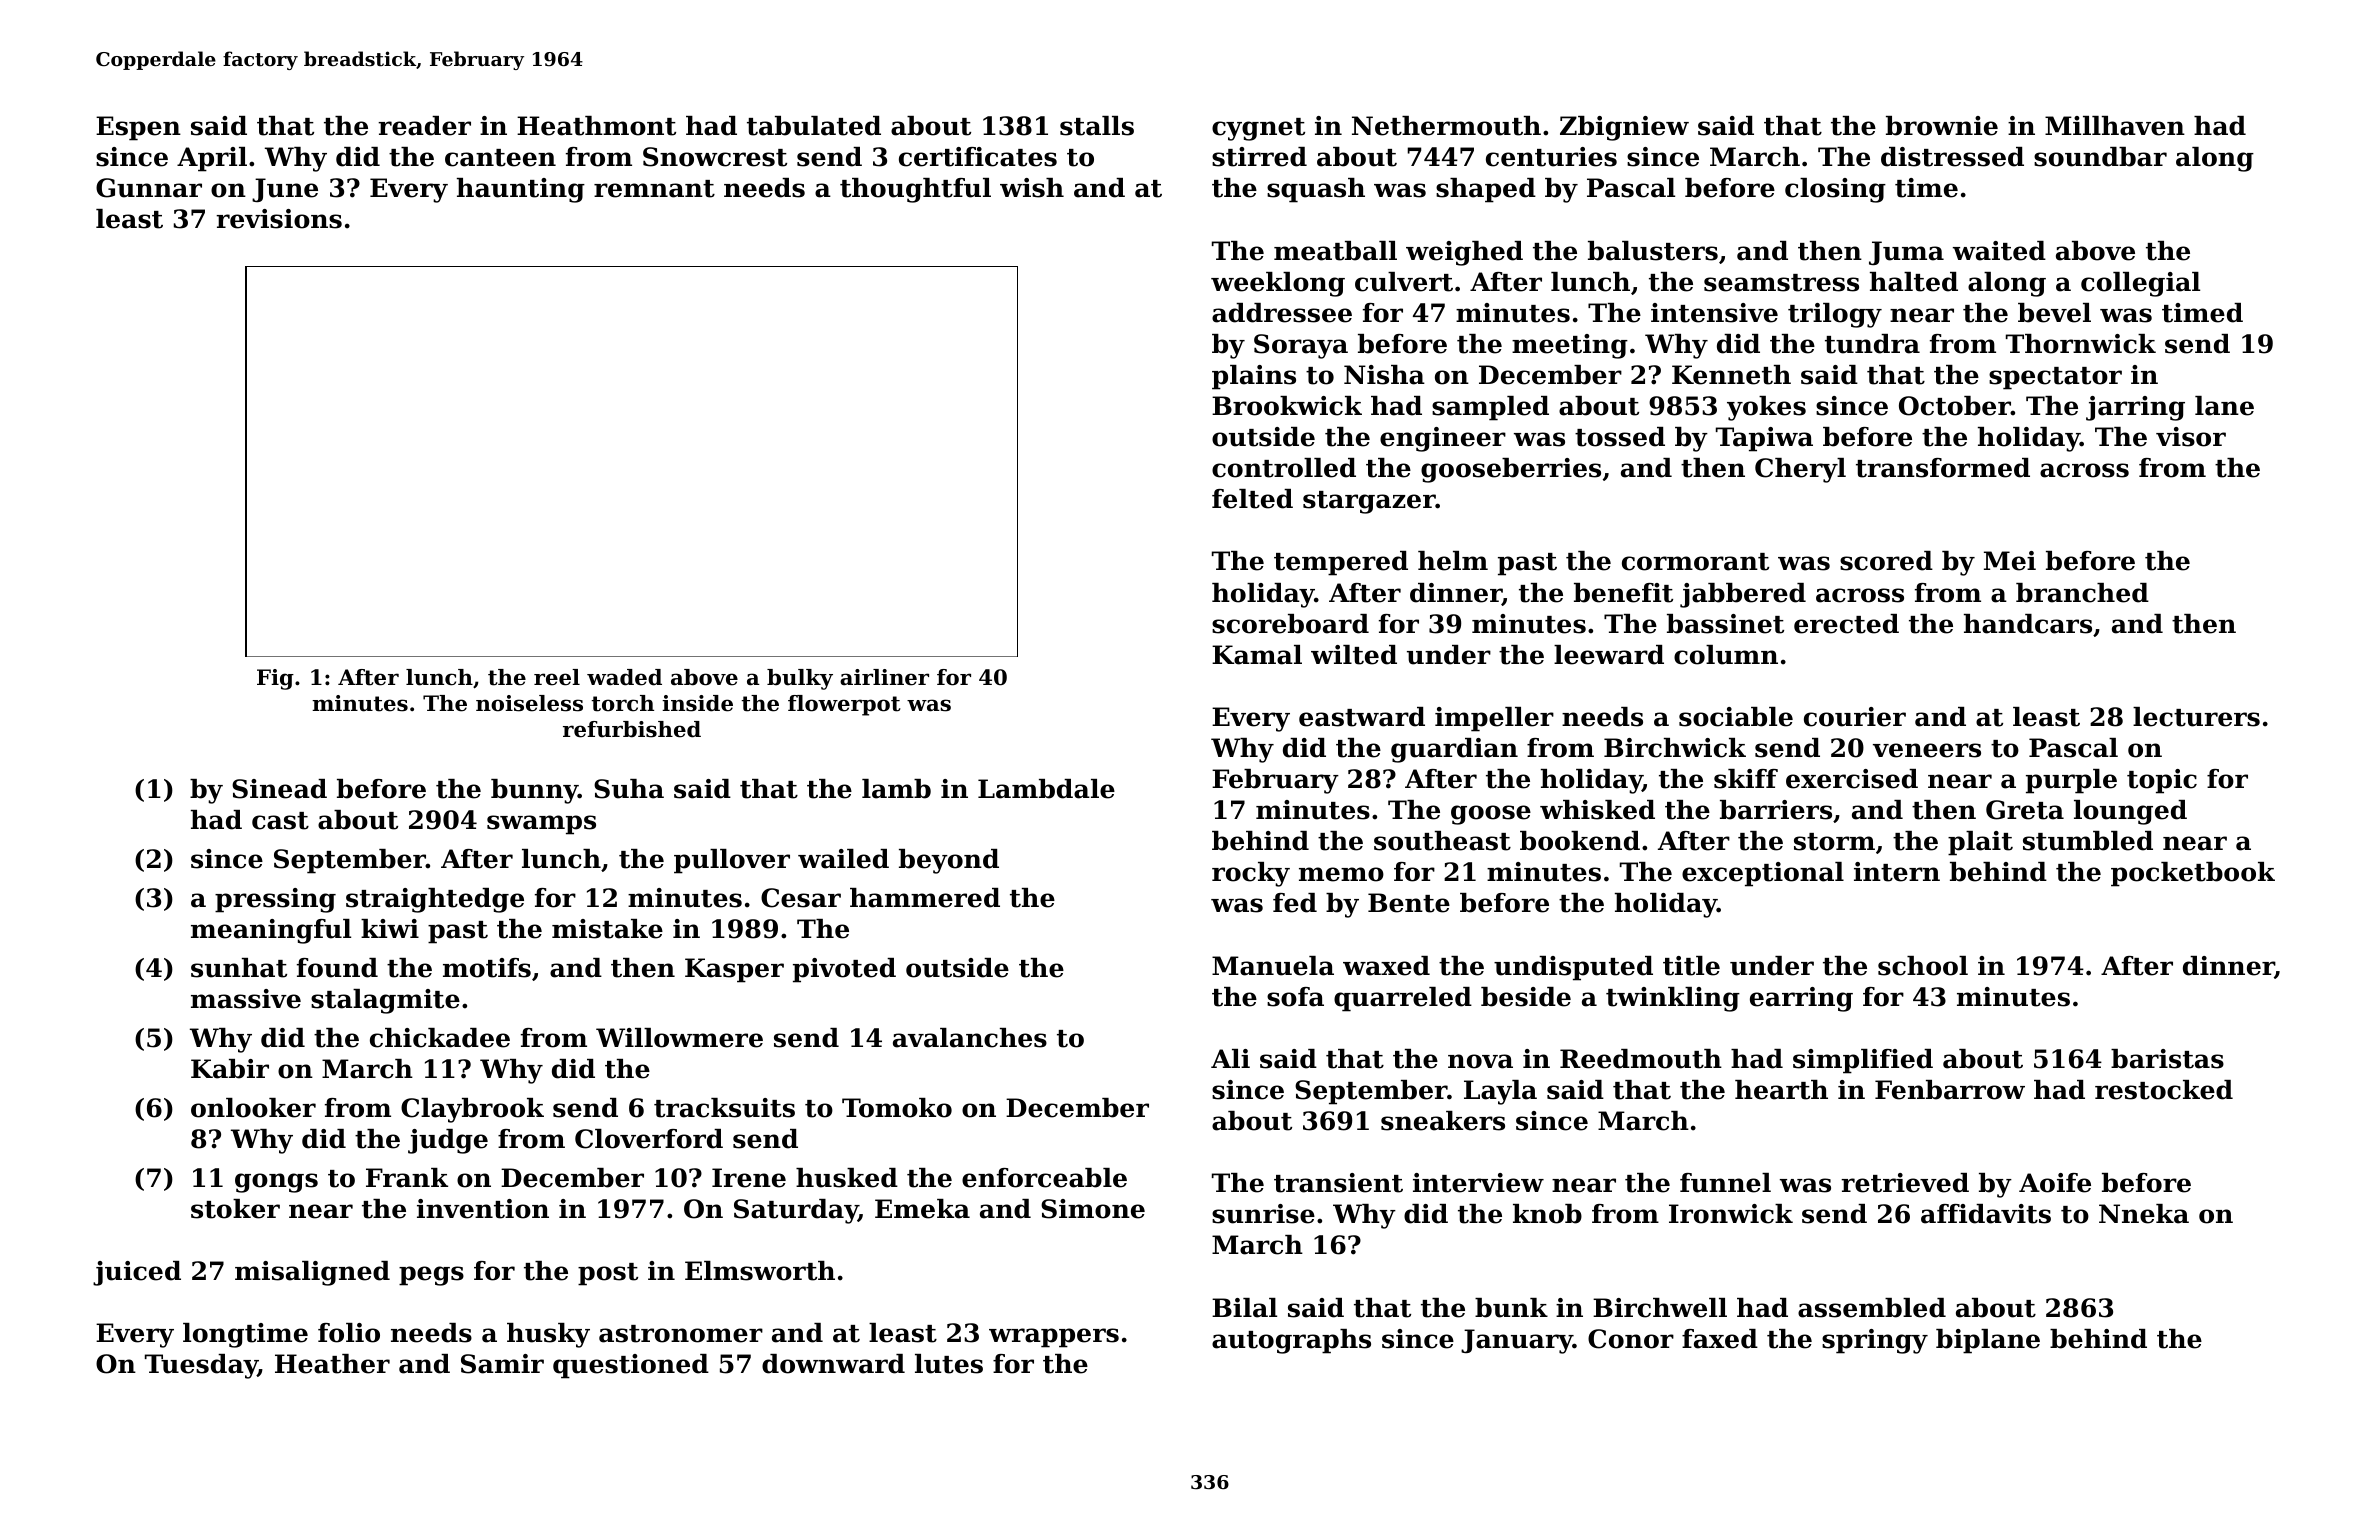 The height and width of the page is (1540, 2380). Describe the element at coordinates (884, 677) in the page. I see `airliner` at that location.
